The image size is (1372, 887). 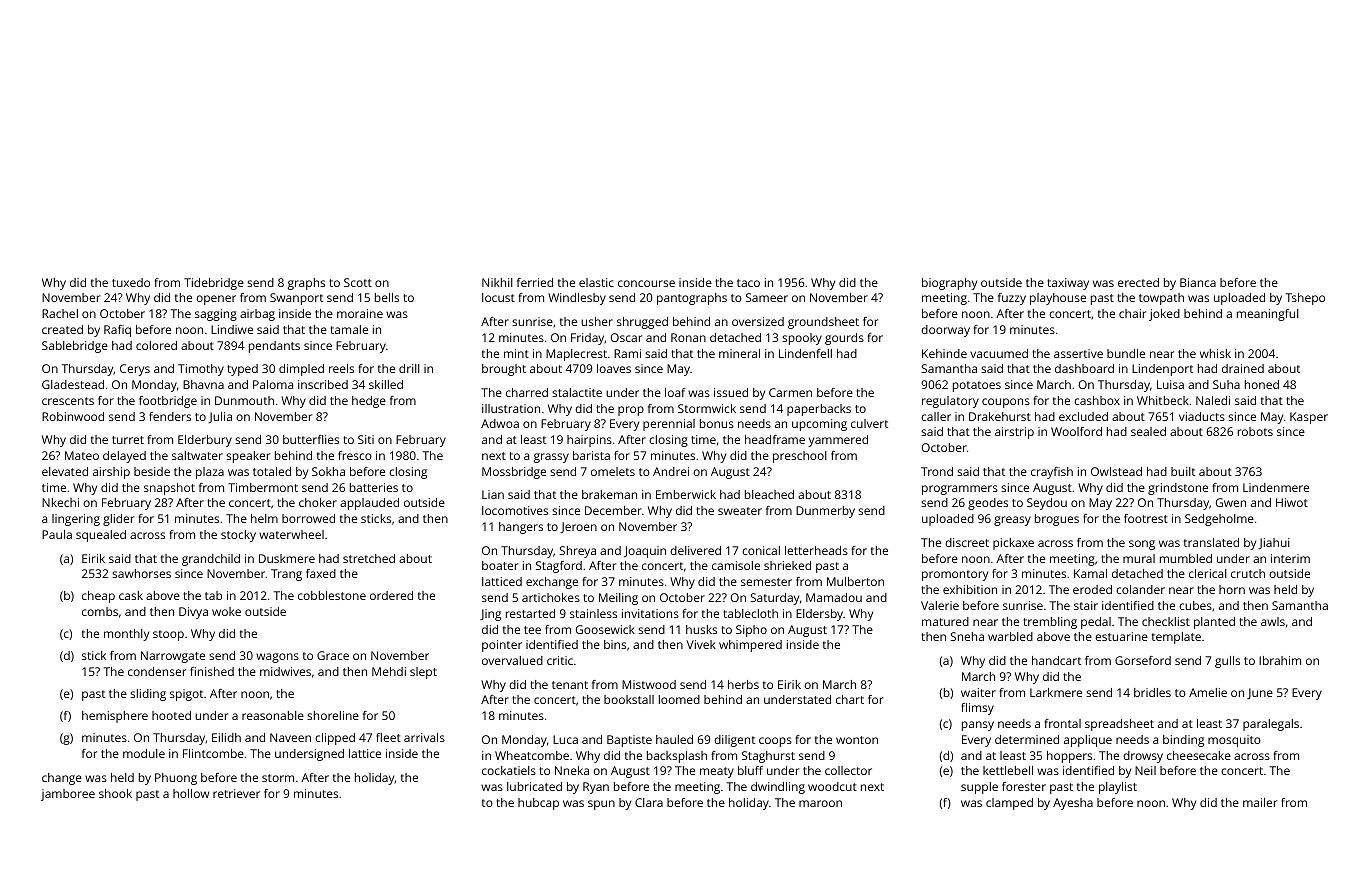 I want to click on Gwen, so click(x=1231, y=502).
